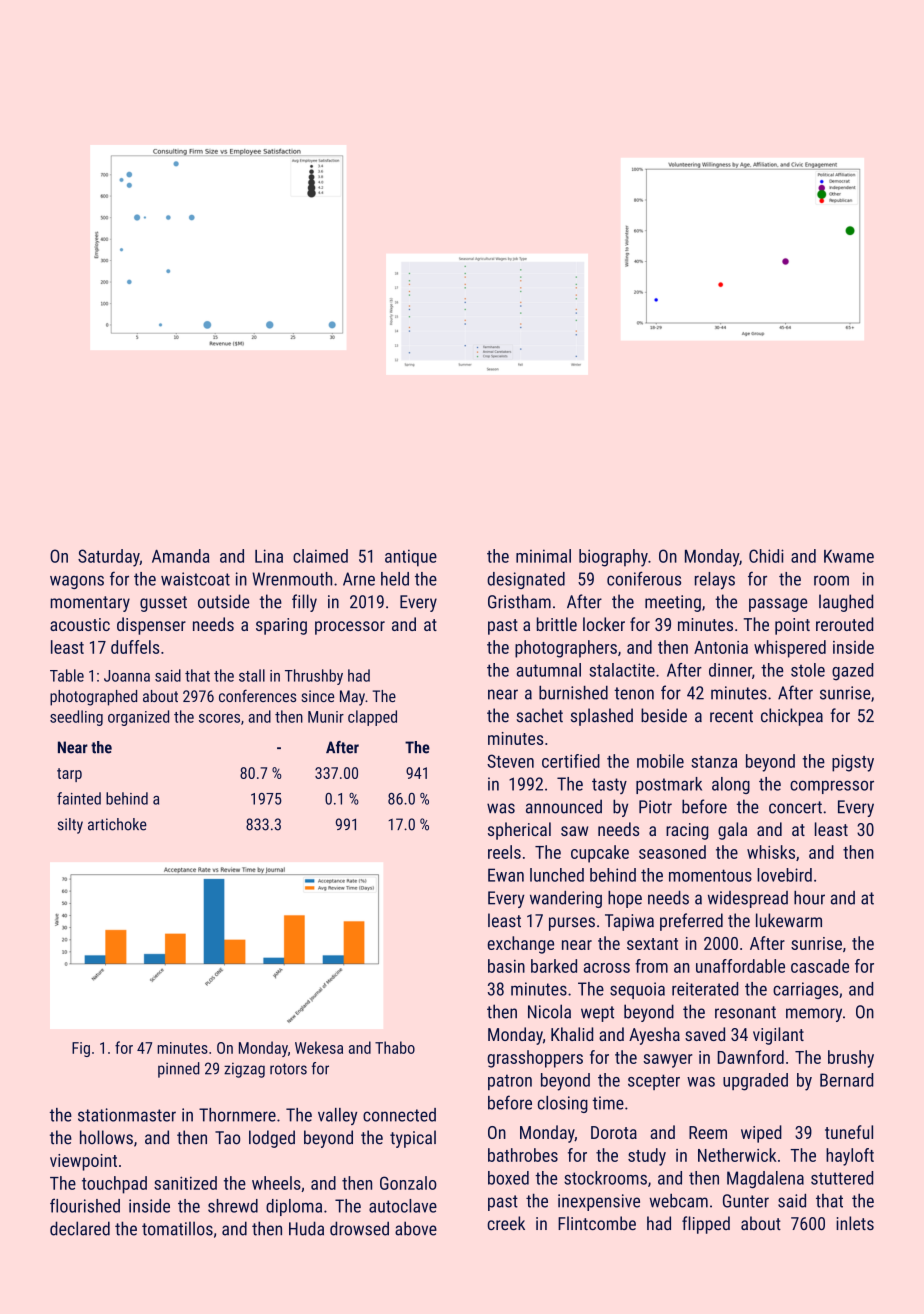 The width and height of the screenshot is (924, 1314). I want to click on inlets, so click(855, 1223).
